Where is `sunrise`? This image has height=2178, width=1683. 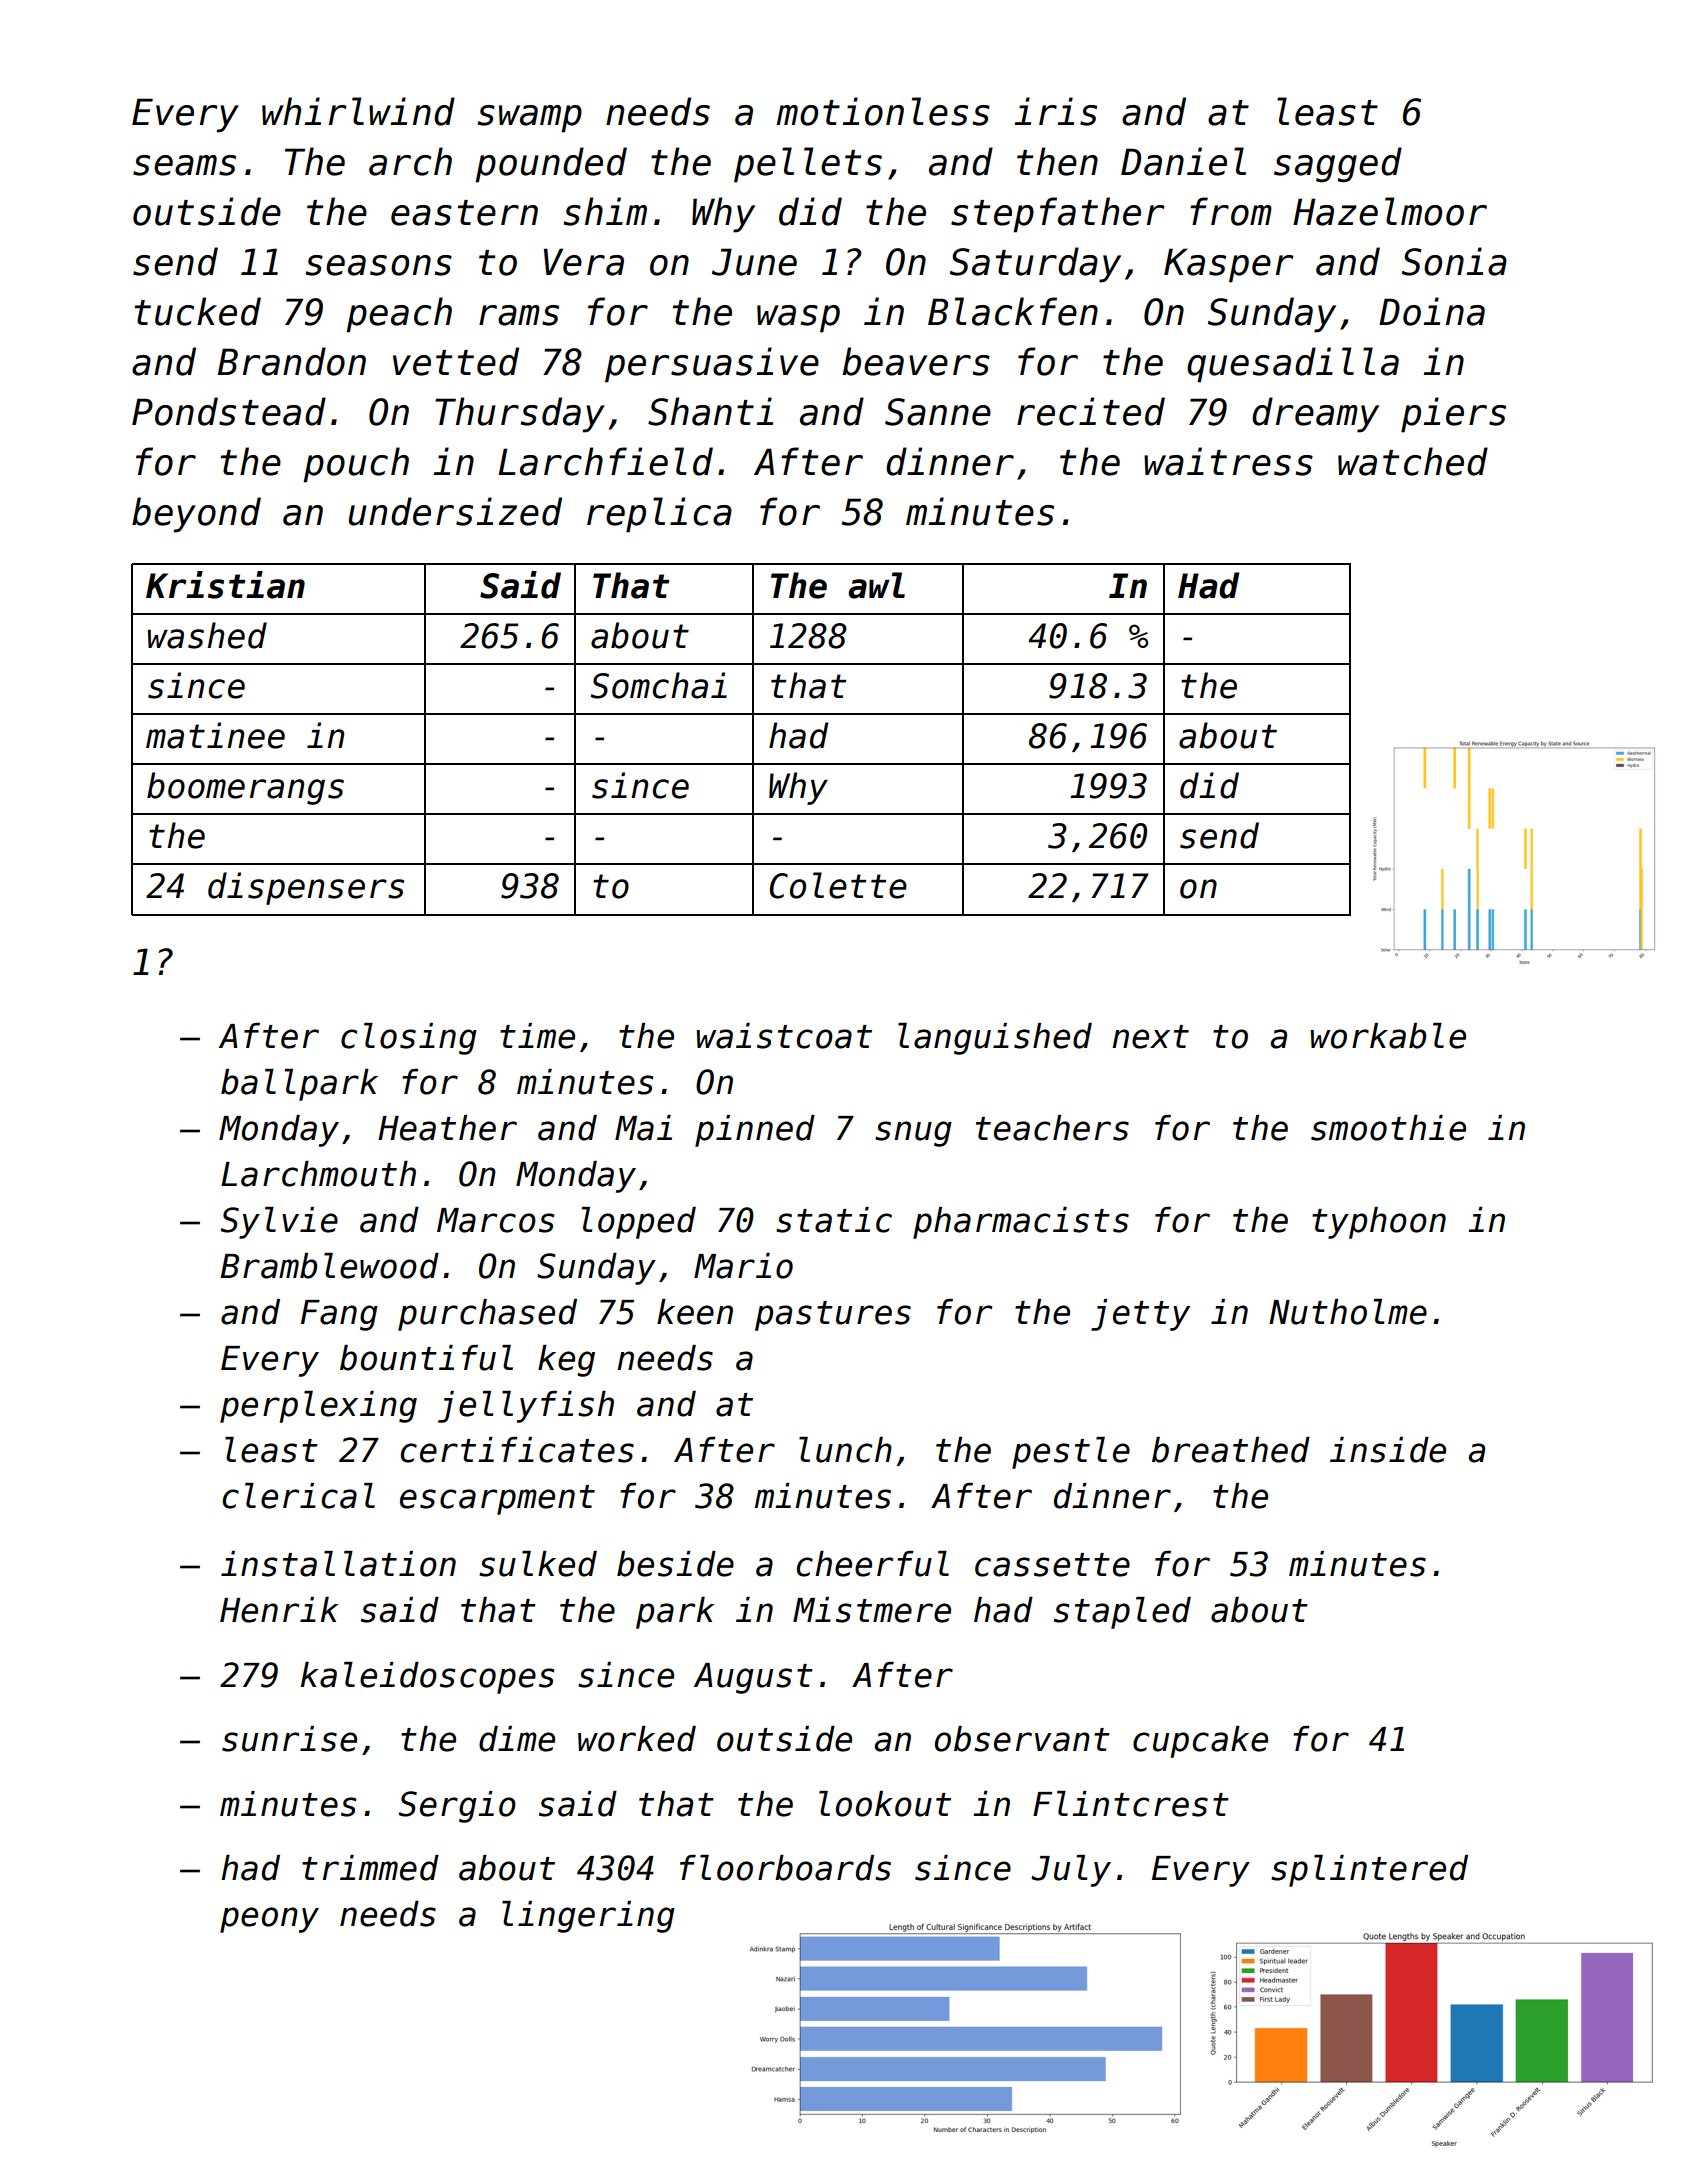
sunrise is located at coordinates (289, 1739).
